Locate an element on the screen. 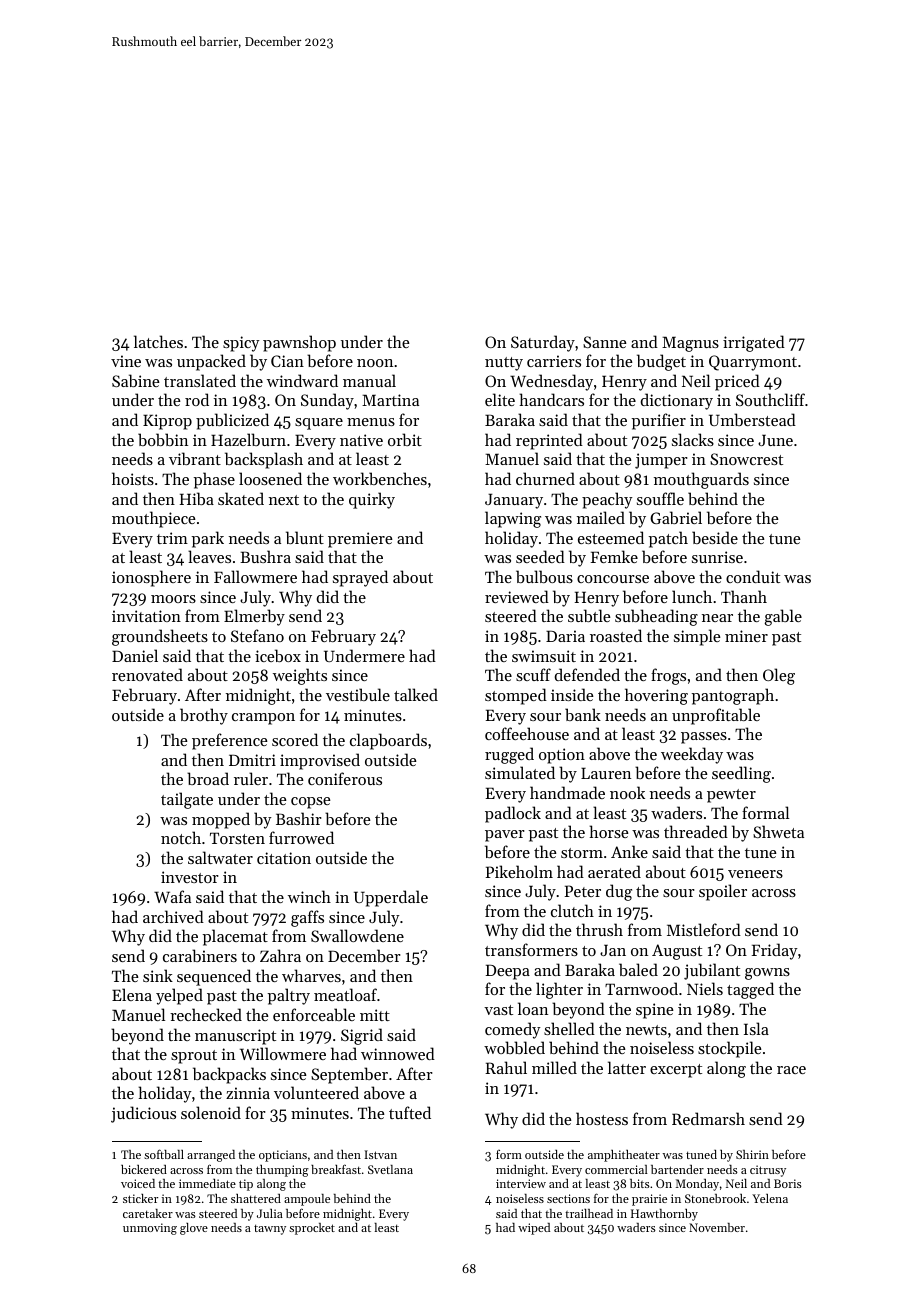 The width and height of the screenshot is (924, 1314). tufted is located at coordinates (410, 1112).
